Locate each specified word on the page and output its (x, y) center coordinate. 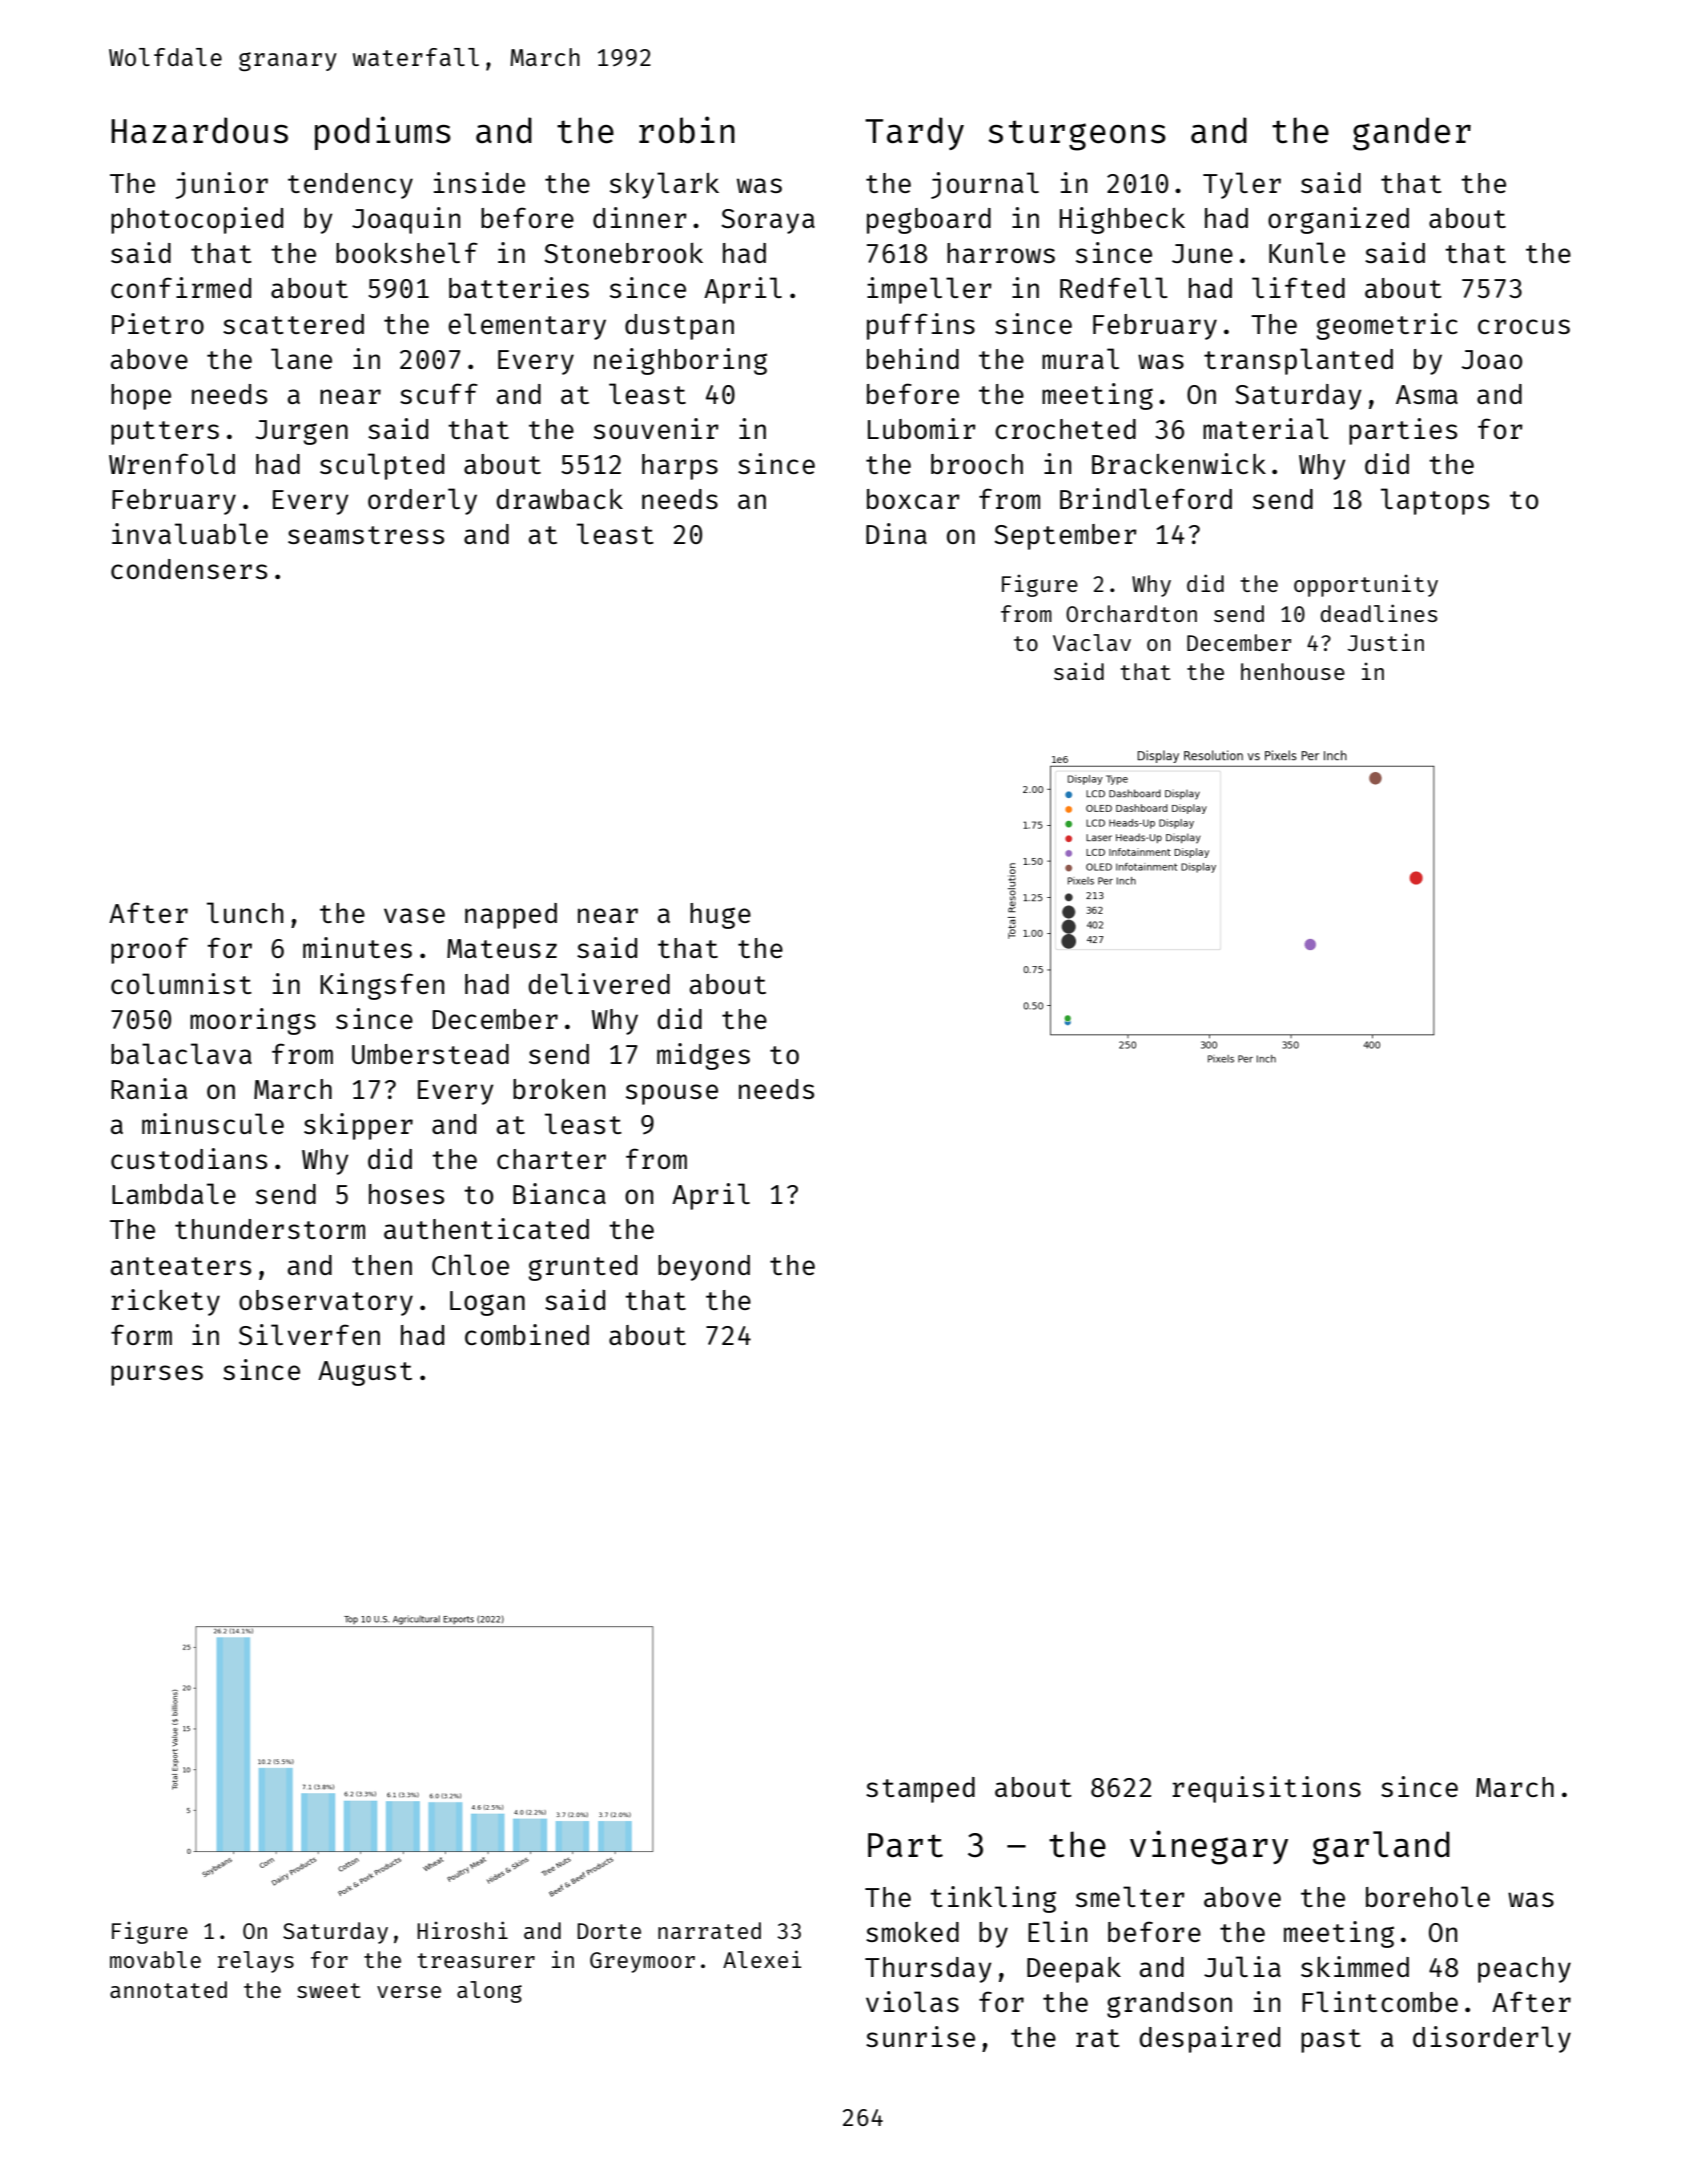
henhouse (1293, 671)
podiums (383, 133)
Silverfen (309, 1334)
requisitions (1266, 1789)
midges (703, 1056)
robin (687, 130)
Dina (896, 533)
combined (527, 1334)
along (489, 1992)
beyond (704, 1268)
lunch (245, 912)
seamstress (366, 535)
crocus (1524, 326)
